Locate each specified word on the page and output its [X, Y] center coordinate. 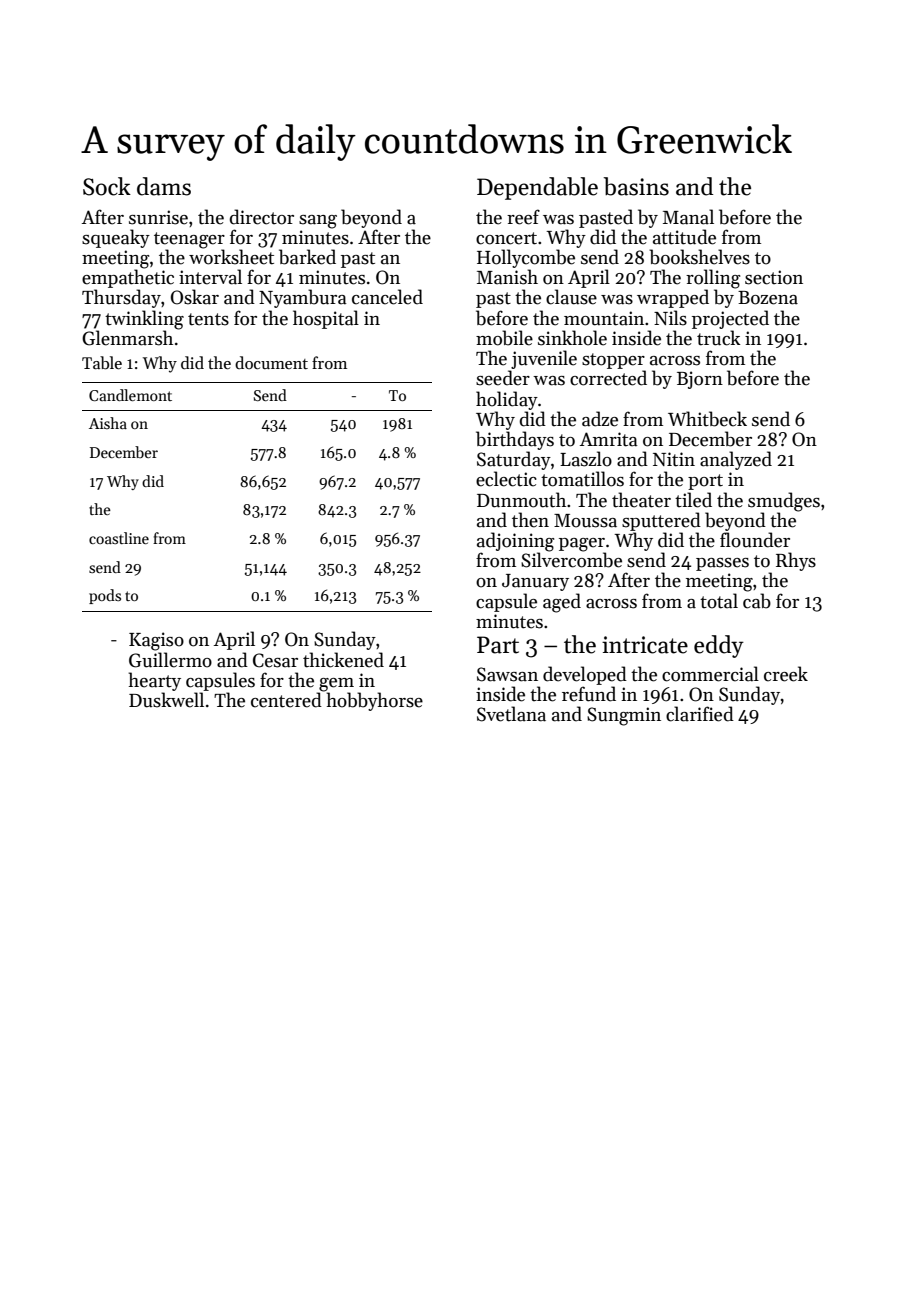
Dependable [537, 188]
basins [636, 186]
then [530, 520]
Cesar [275, 660]
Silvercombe [571, 560]
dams [164, 186]
